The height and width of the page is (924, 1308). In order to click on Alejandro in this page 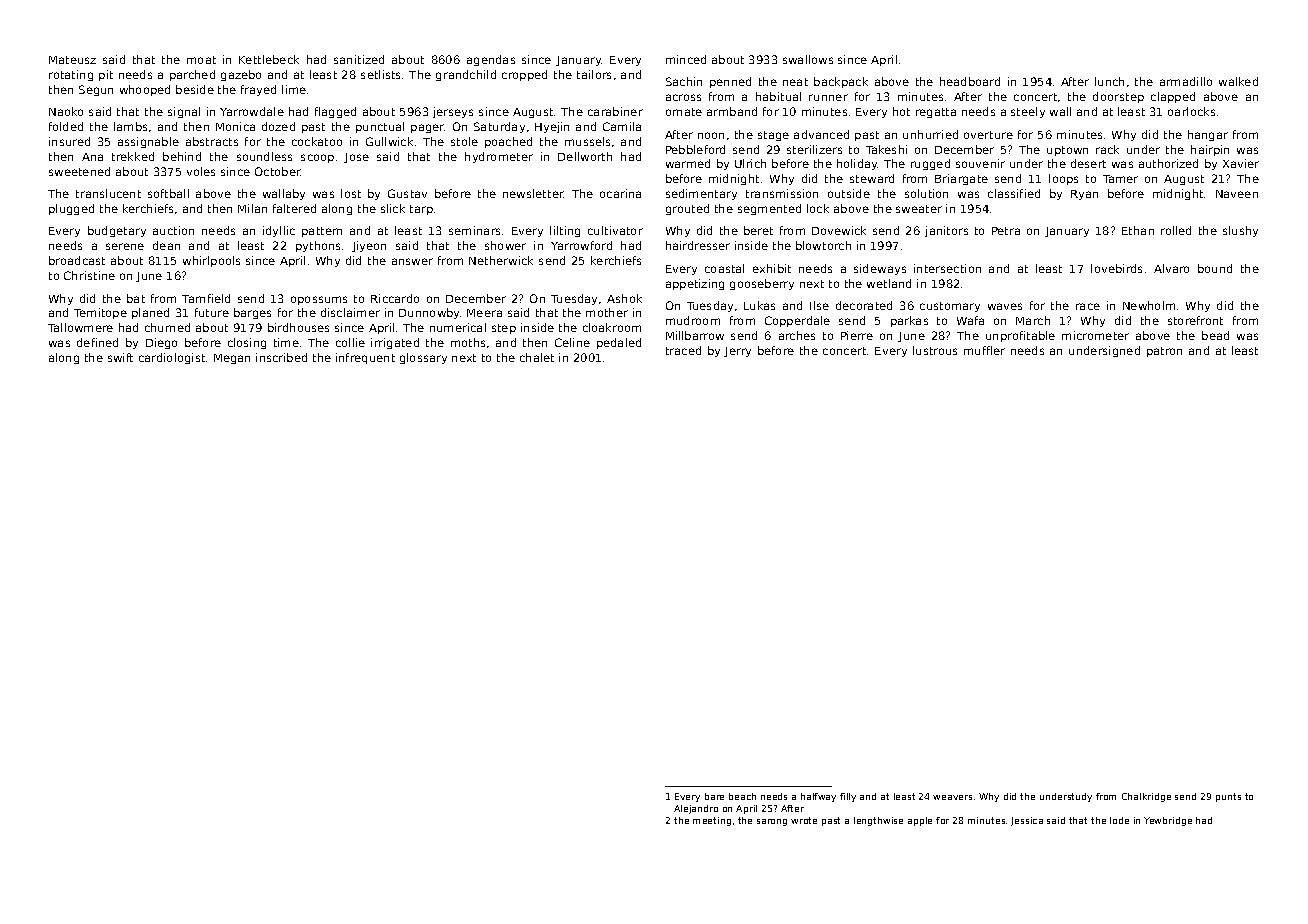, I will do `click(696, 809)`.
